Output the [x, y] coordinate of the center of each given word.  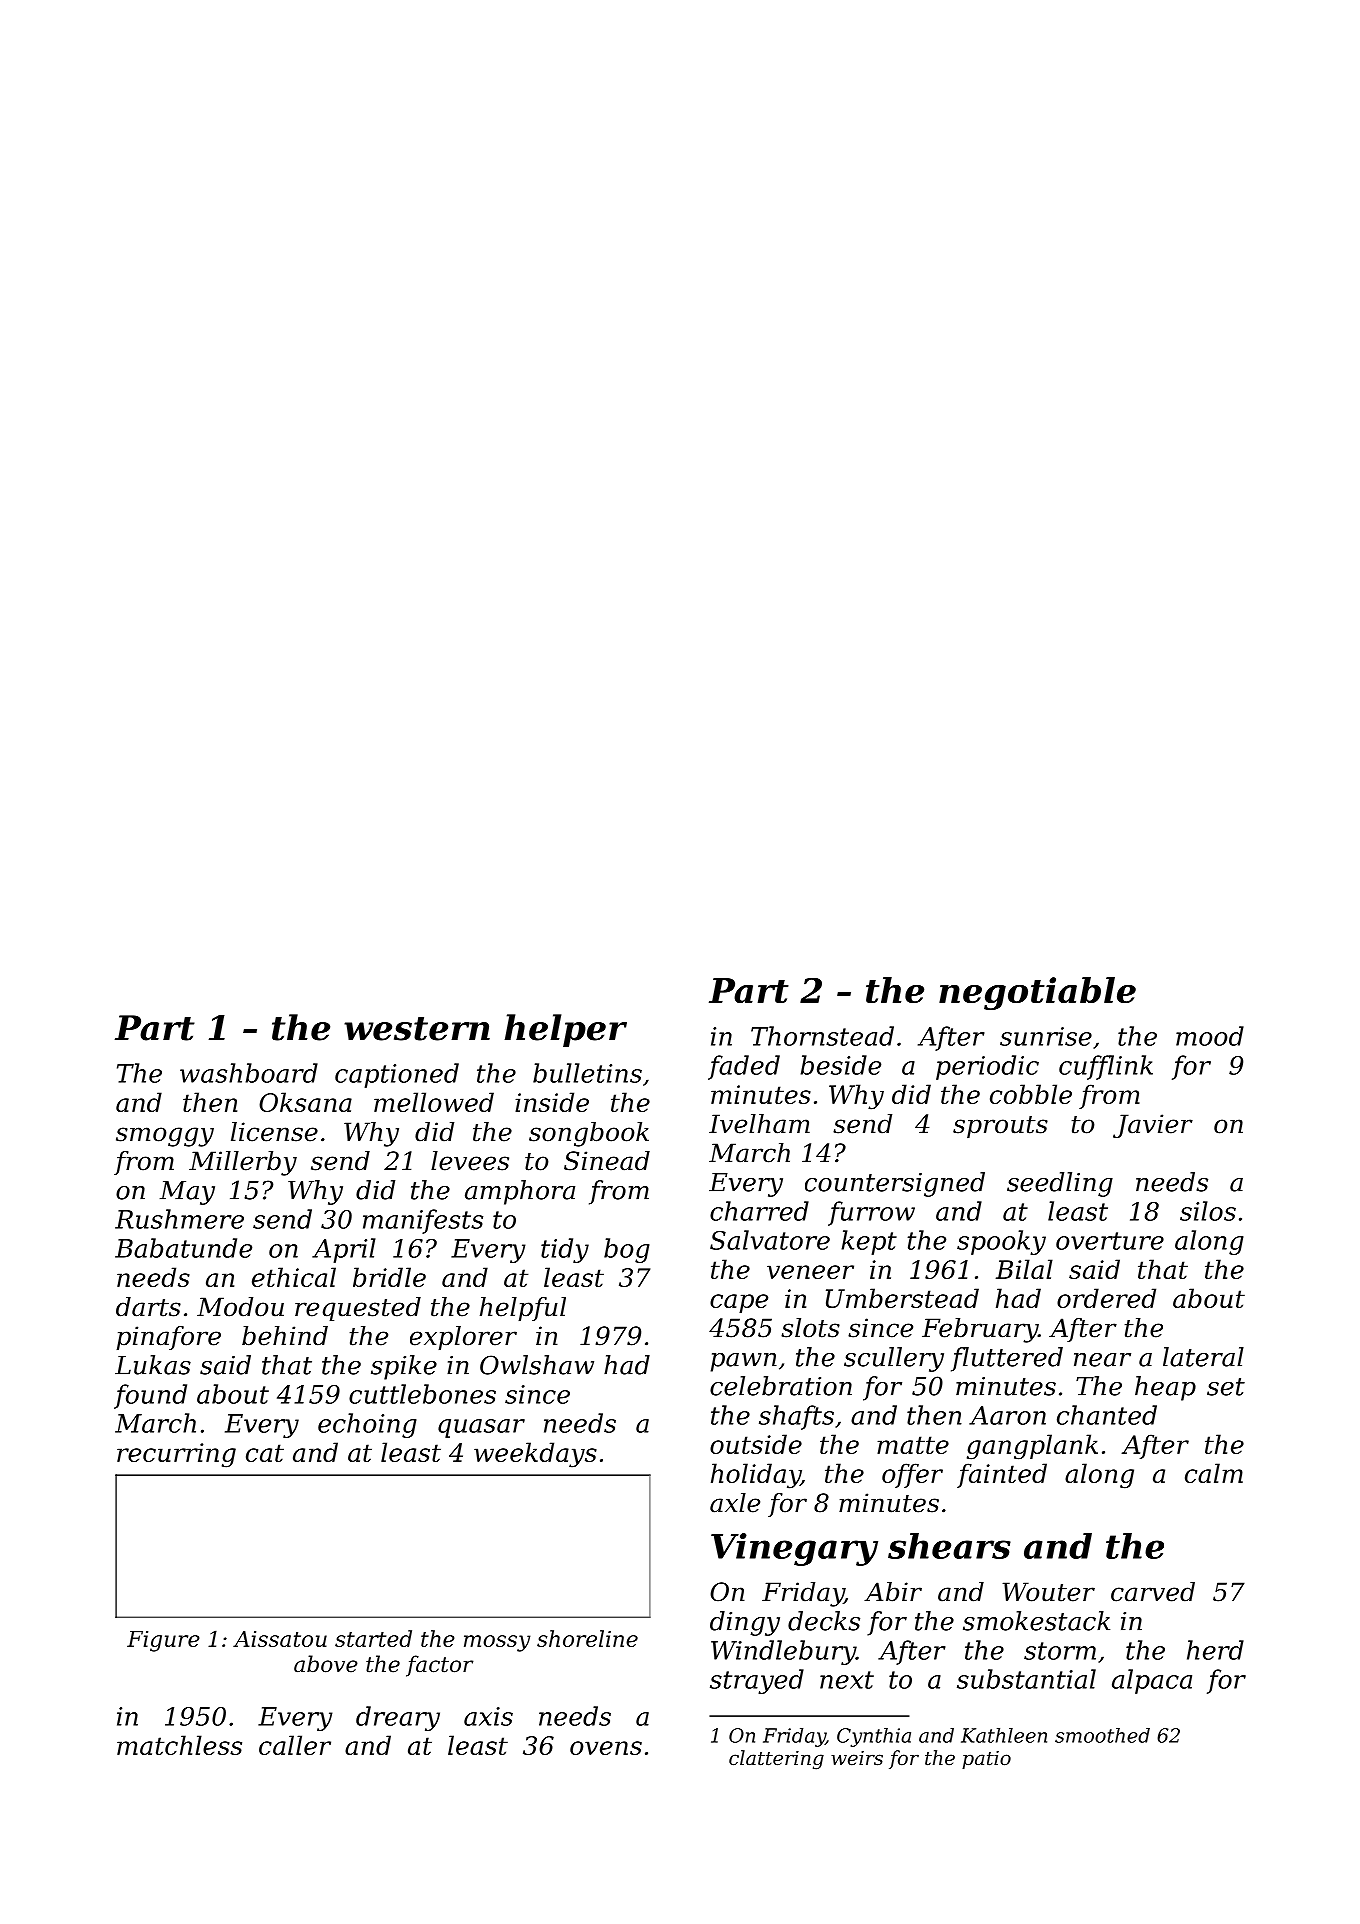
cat [265, 1453]
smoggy [165, 1137]
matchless [179, 1745]
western [417, 1029]
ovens [606, 1748]
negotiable [1037, 993]
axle [735, 1503]
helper [566, 1030]
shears [949, 1546]
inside [552, 1102]
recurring [176, 1455]
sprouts [1000, 1127]
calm [1214, 1473]
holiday [756, 1476]
